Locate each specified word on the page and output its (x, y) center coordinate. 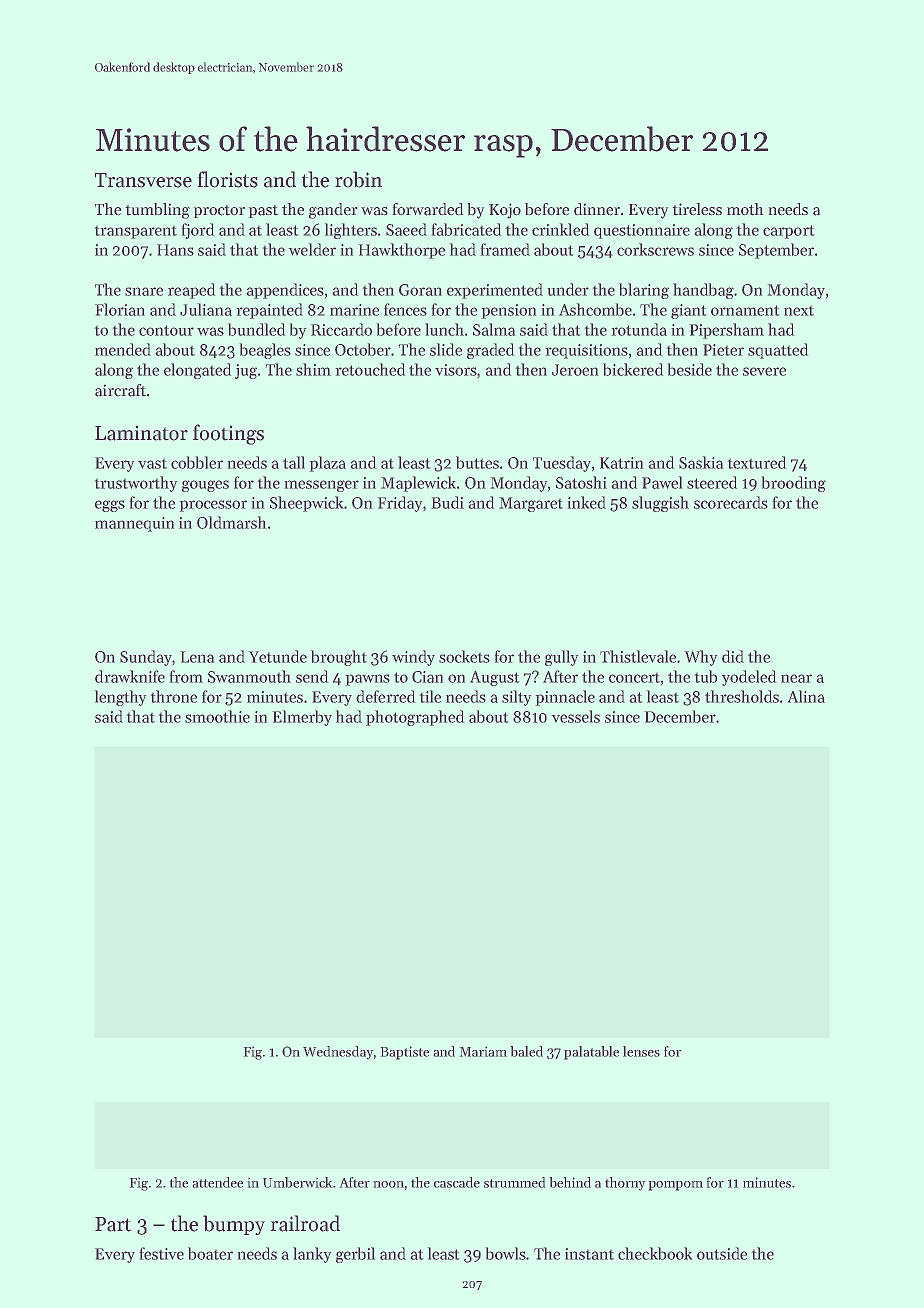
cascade (457, 1182)
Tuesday (562, 464)
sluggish (660, 504)
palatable (591, 1053)
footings (228, 434)
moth (745, 209)
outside (722, 1253)
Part (113, 1224)
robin (358, 179)
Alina (806, 696)
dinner (597, 209)
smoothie (217, 716)
